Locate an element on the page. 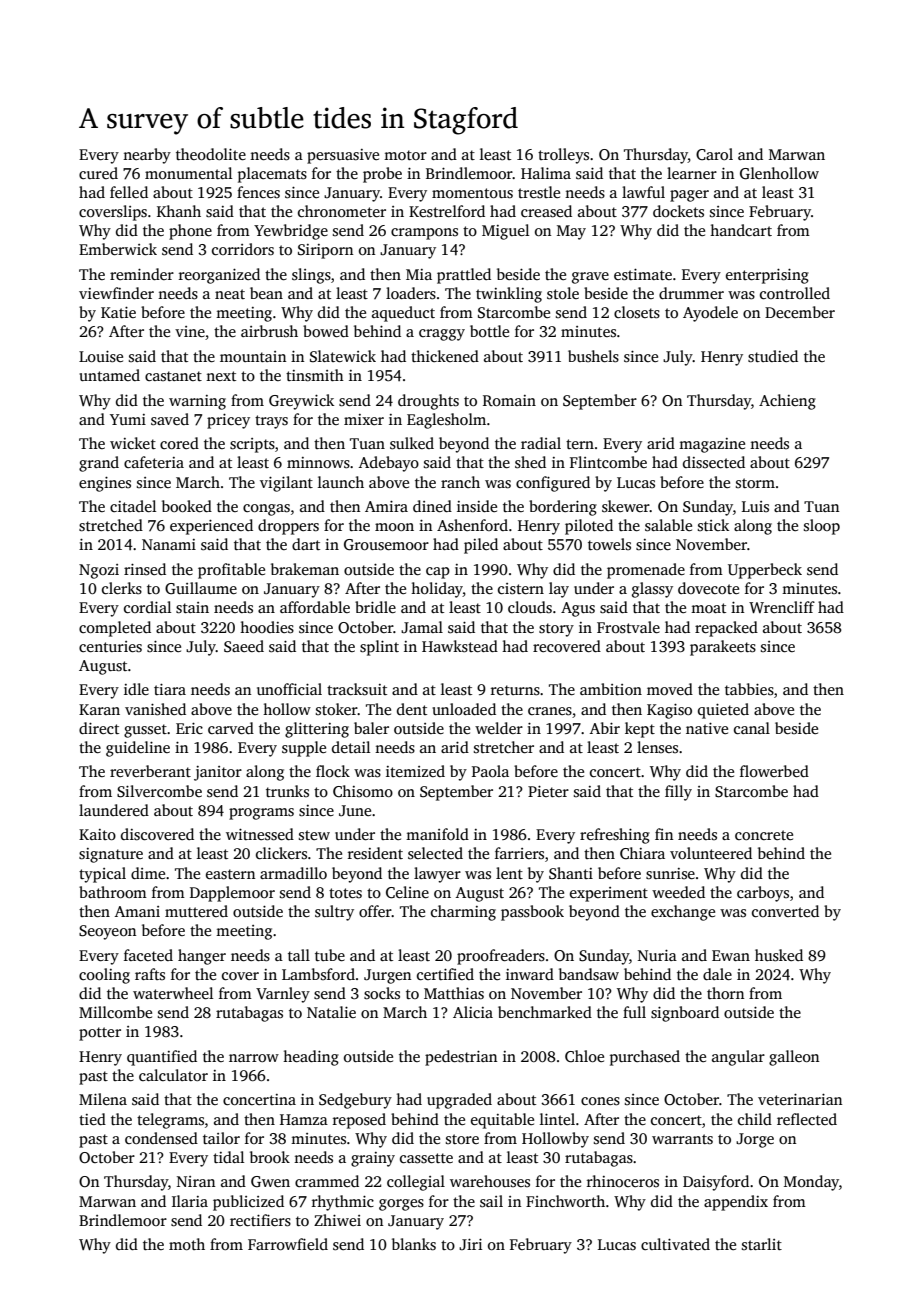  trolleys is located at coordinates (563, 156).
